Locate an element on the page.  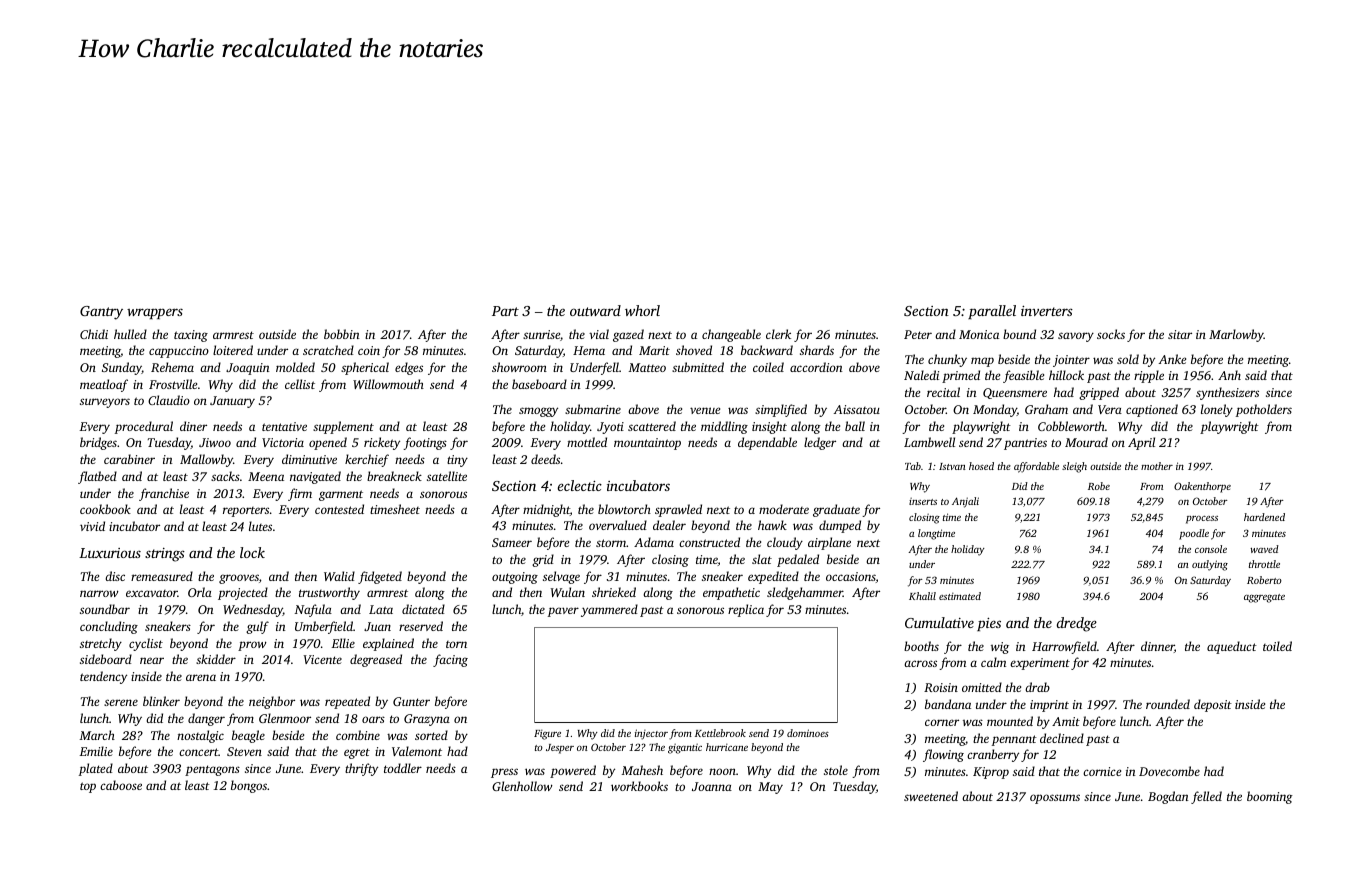
Oakenthorpe is located at coordinates (1202, 487).
